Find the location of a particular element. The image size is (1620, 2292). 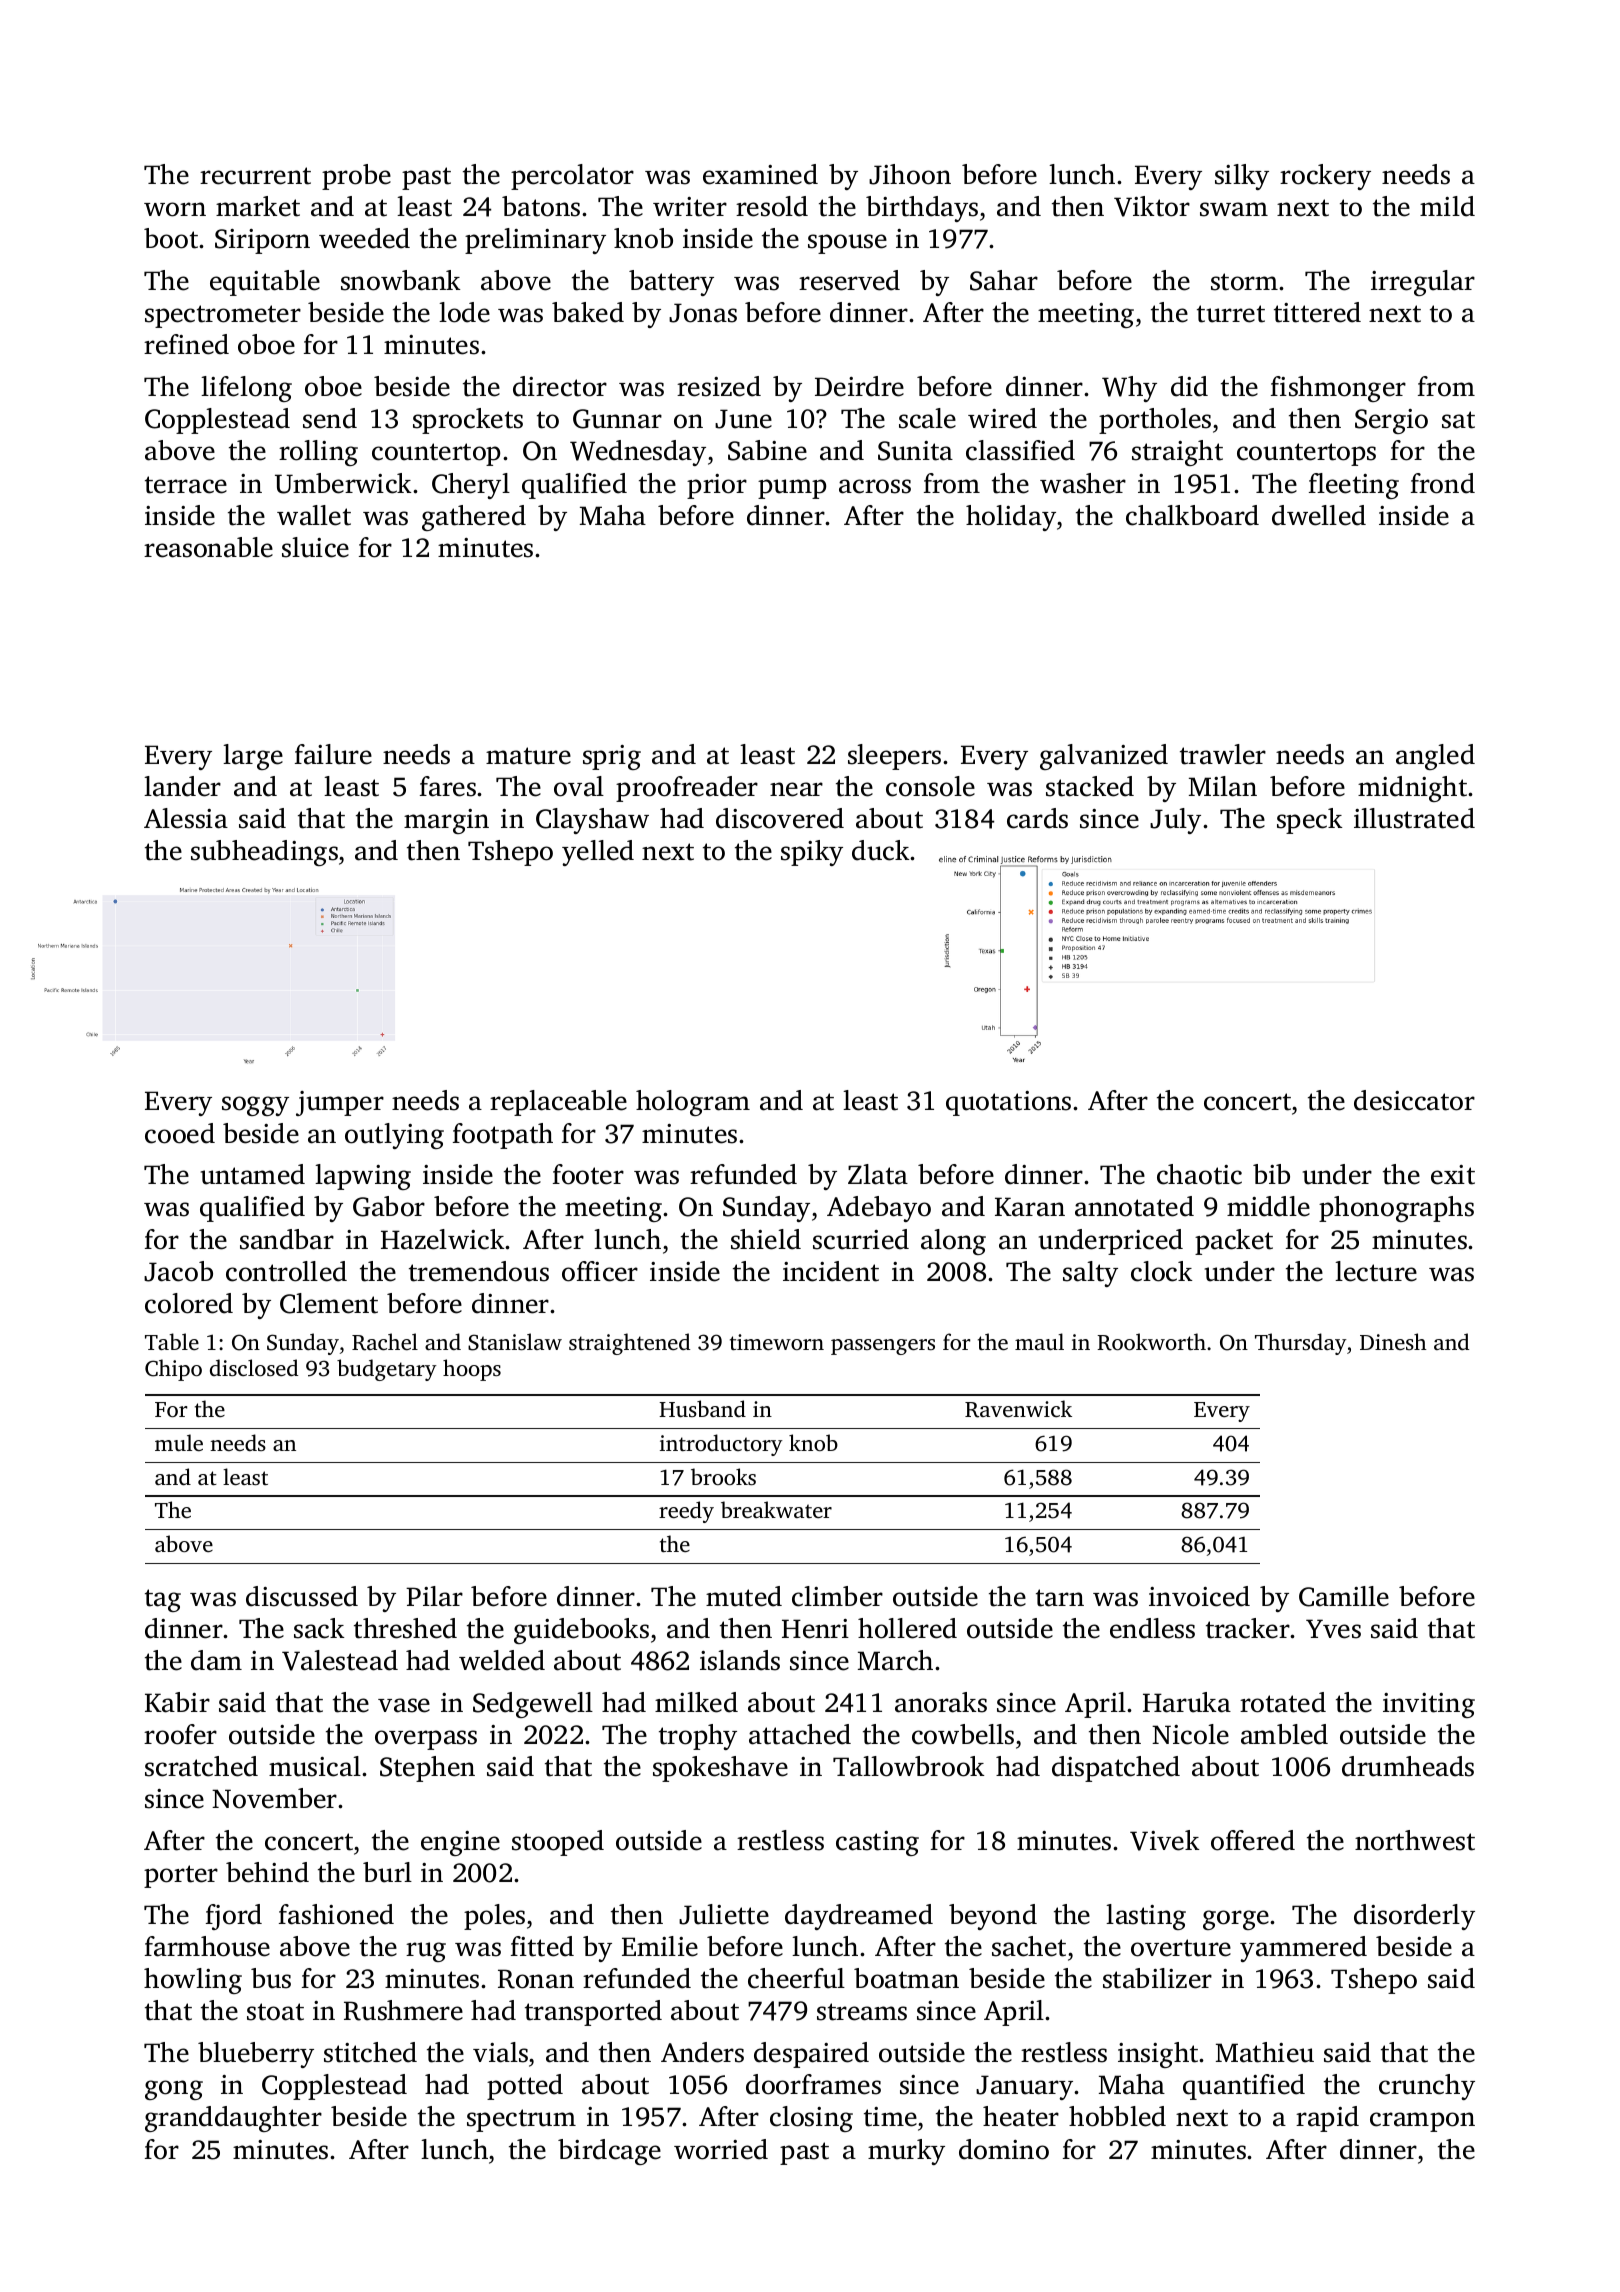

exit is located at coordinates (1453, 1175).
